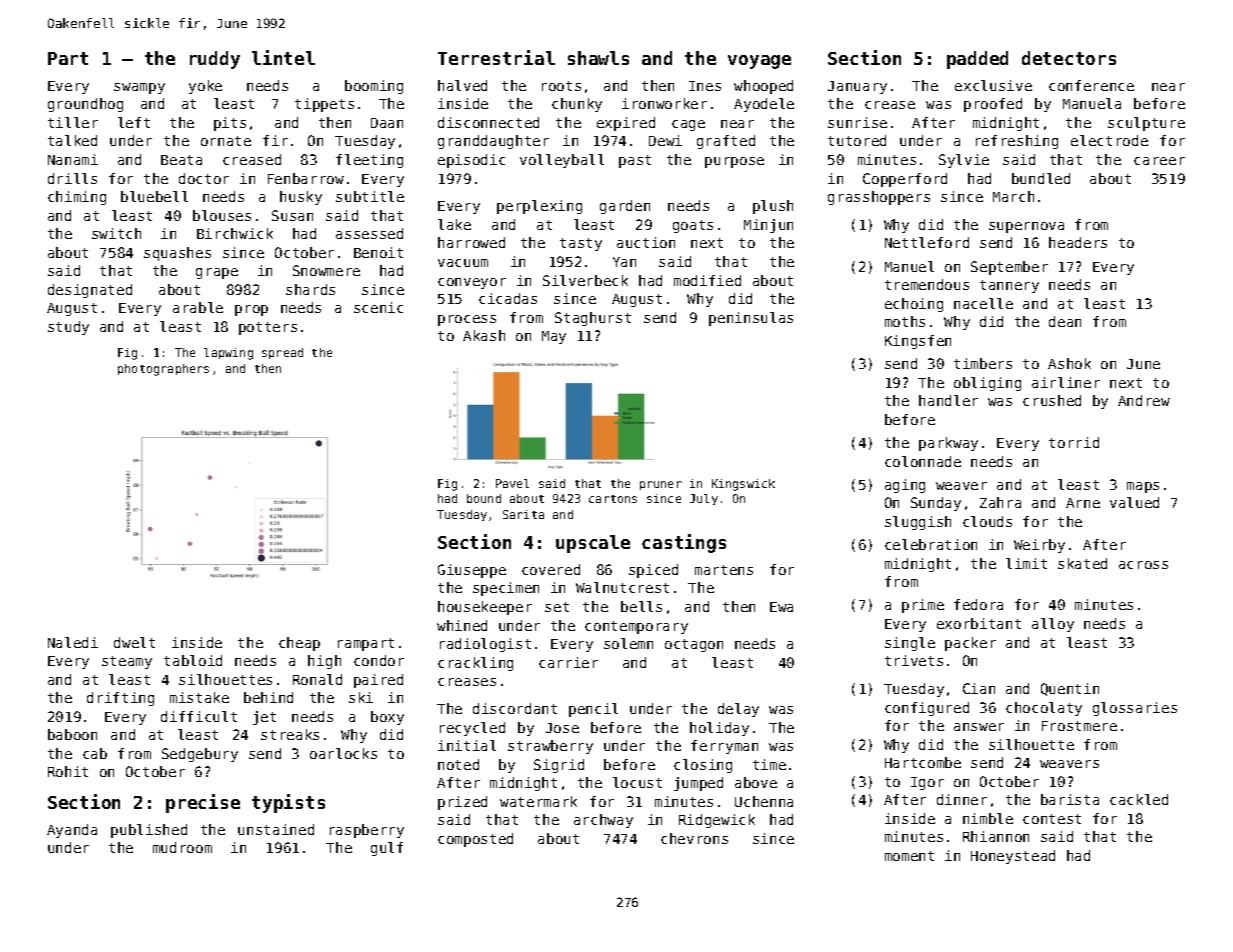 This screenshot has width=1233, height=952. I want to click on single, so click(910, 644).
